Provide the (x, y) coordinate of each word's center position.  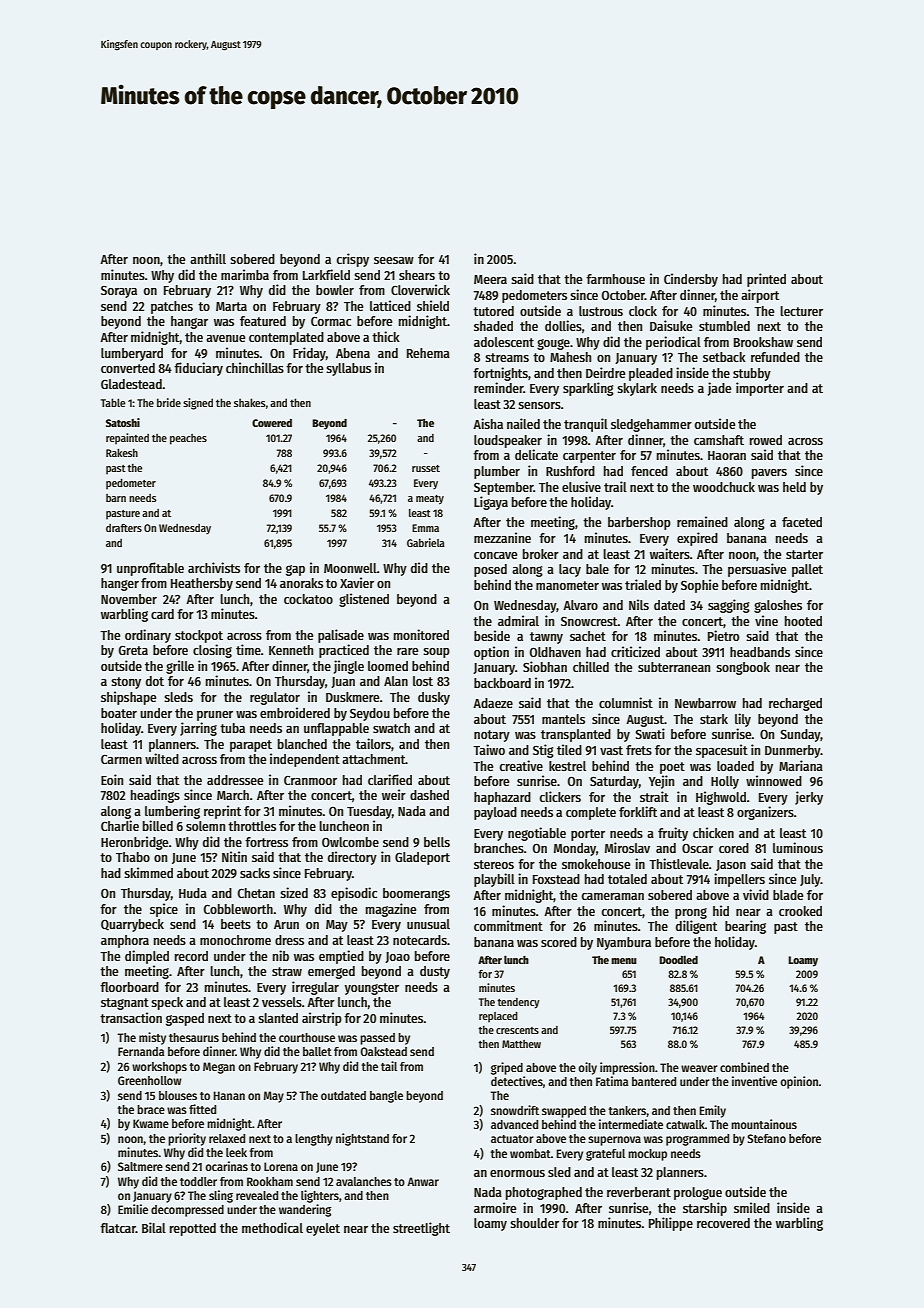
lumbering (172, 812)
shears (417, 275)
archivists (214, 567)
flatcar (118, 1228)
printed (766, 280)
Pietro (724, 635)
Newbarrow (705, 703)
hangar (189, 322)
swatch (391, 728)
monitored (421, 634)
